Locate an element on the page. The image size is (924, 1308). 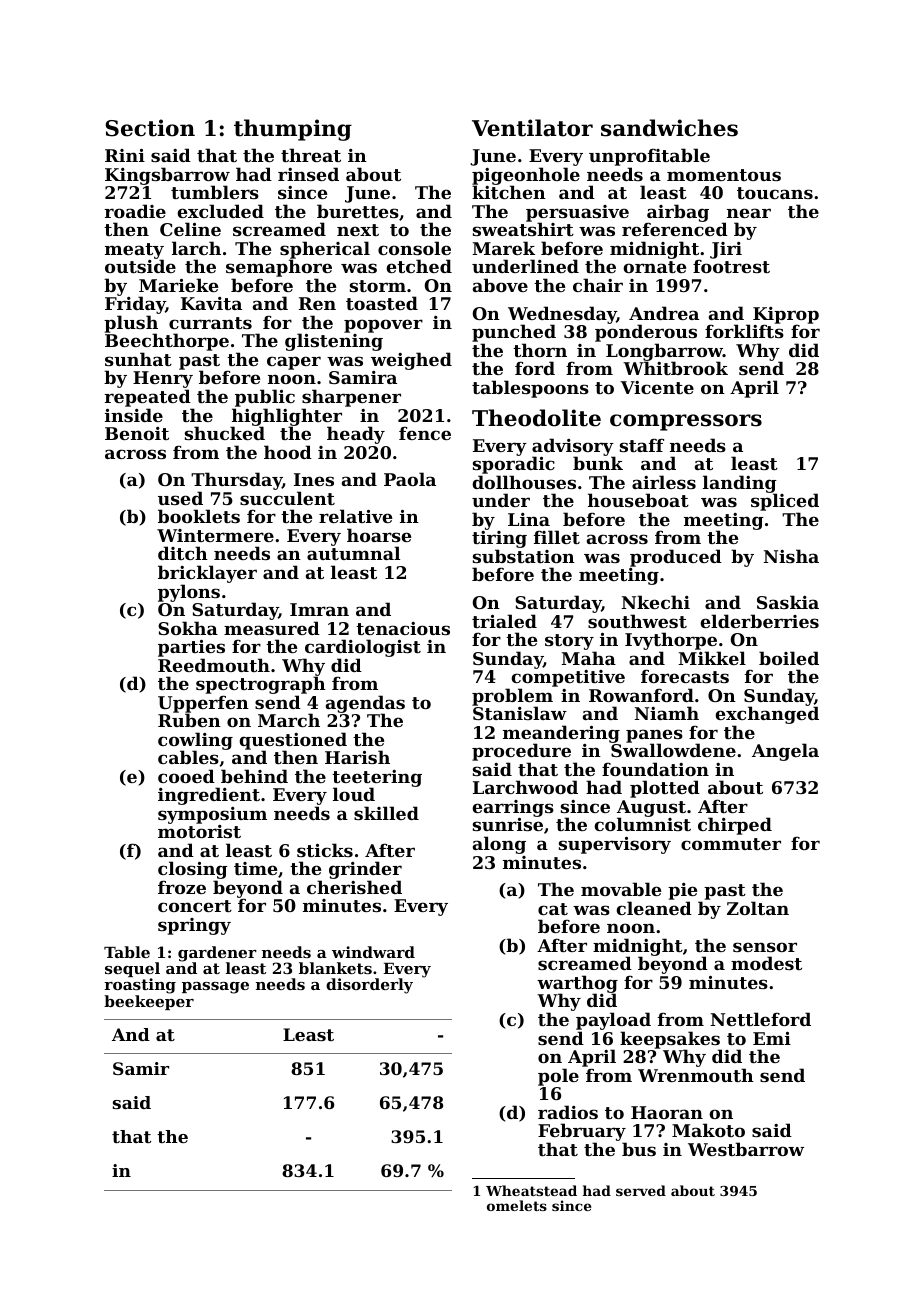
Wednesday is located at coordinates (562, 315).
